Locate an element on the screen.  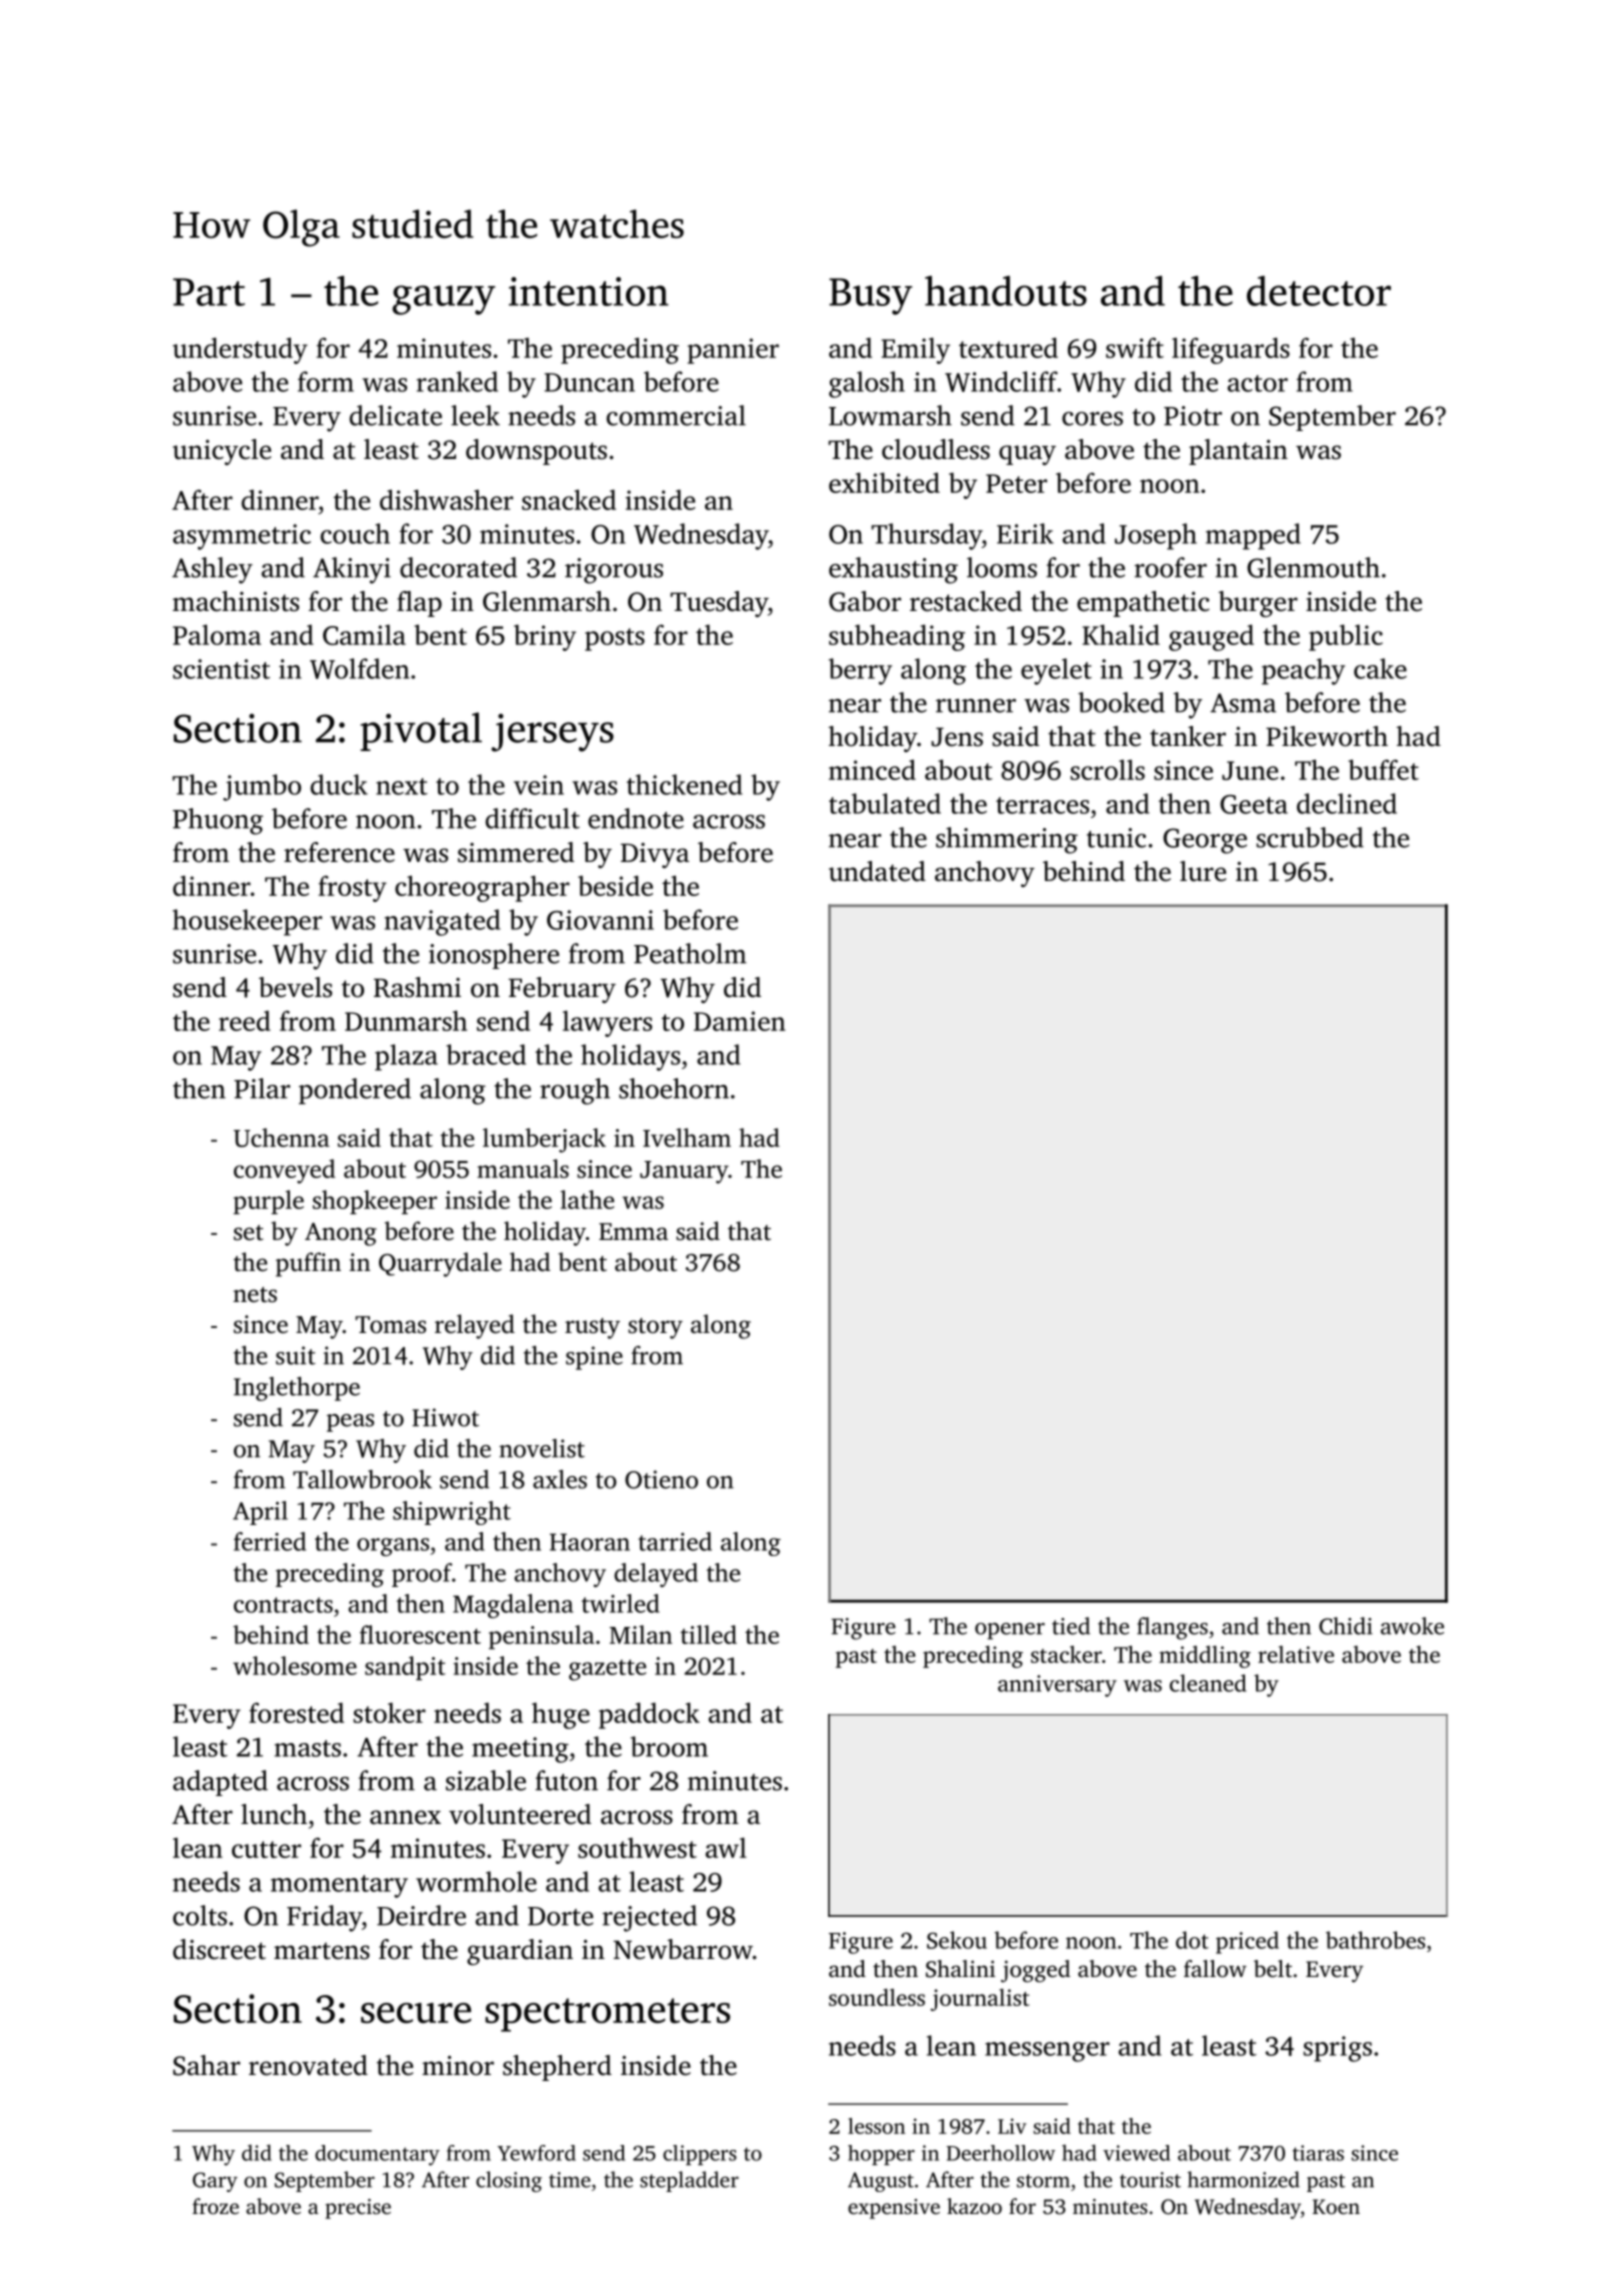
unicycle is located at coordinates (222, 452).
